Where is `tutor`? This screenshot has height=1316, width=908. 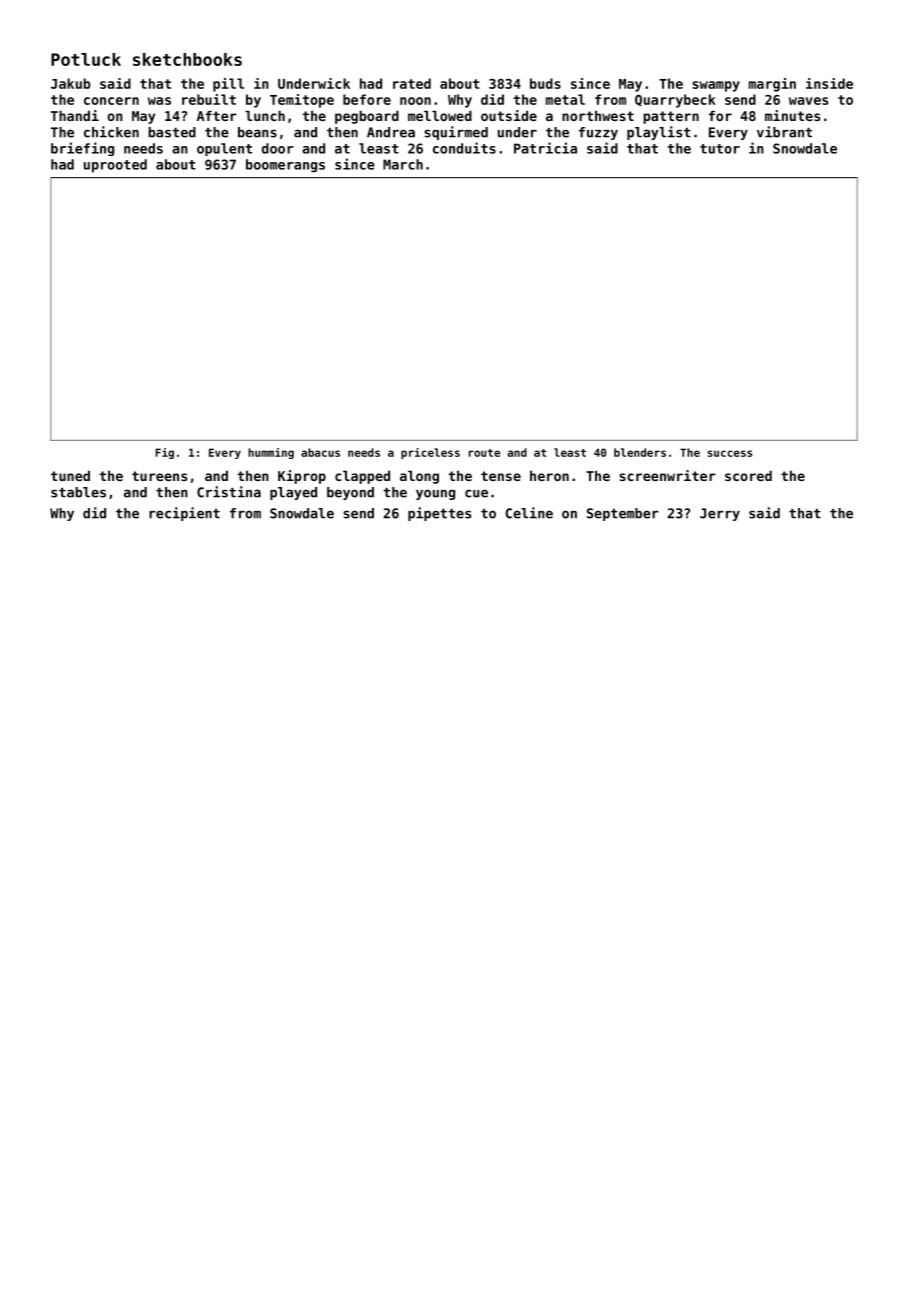
tutor is located at coordinates (720, 149).
